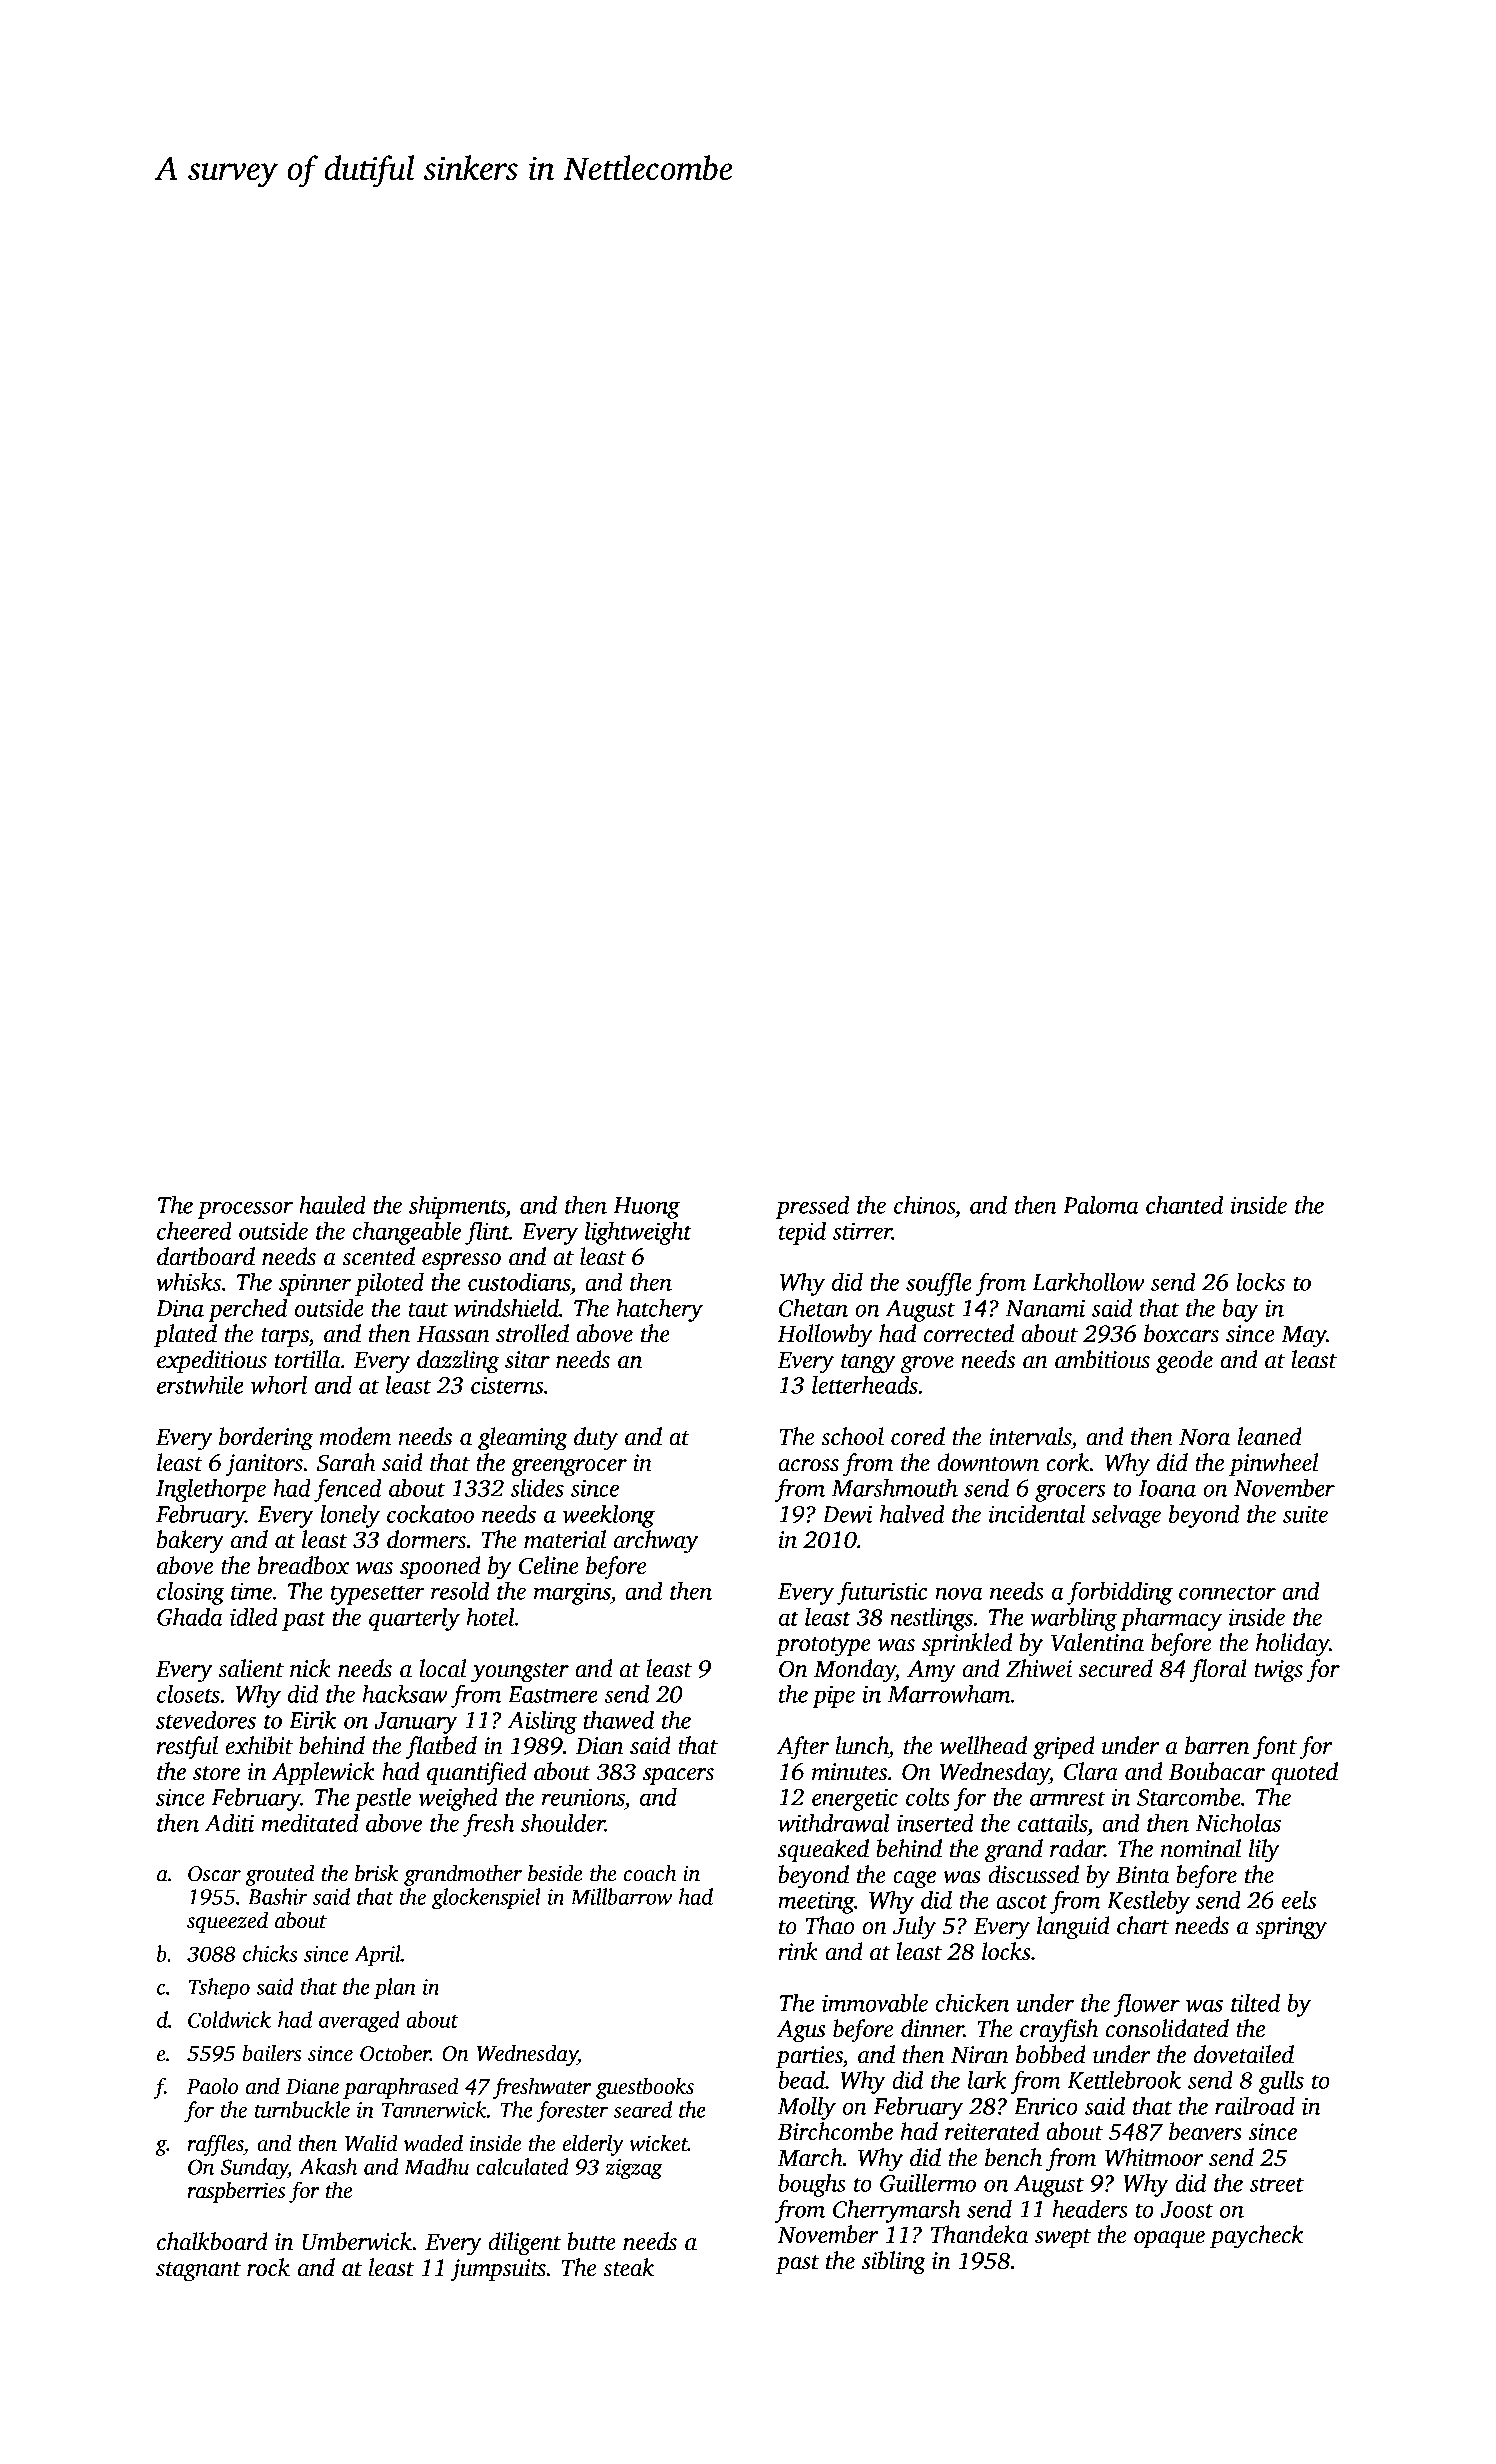  I want to click on idled, so click(254, 1617).
